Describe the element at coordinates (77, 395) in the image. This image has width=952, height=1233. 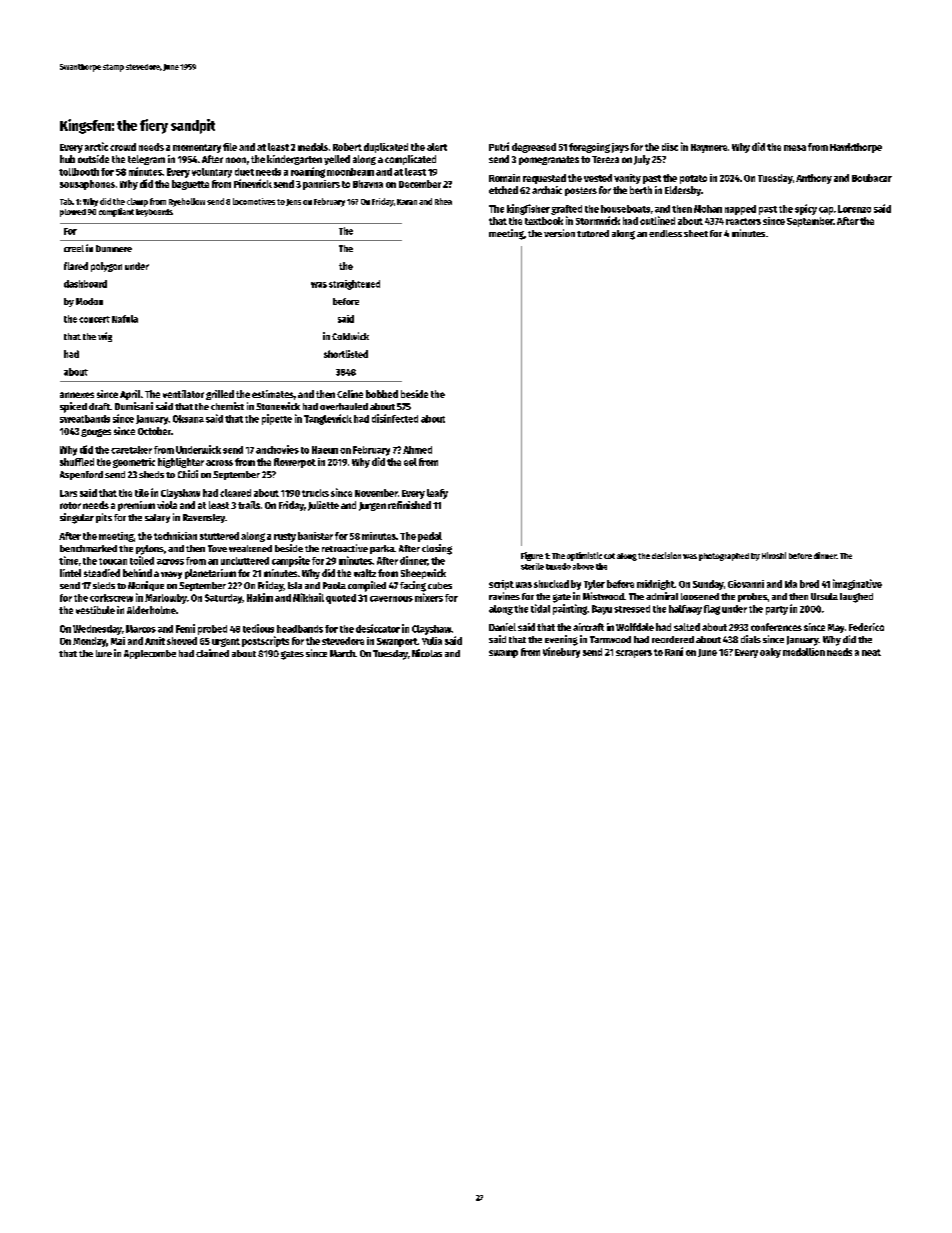
I see `annexes` at that location.
